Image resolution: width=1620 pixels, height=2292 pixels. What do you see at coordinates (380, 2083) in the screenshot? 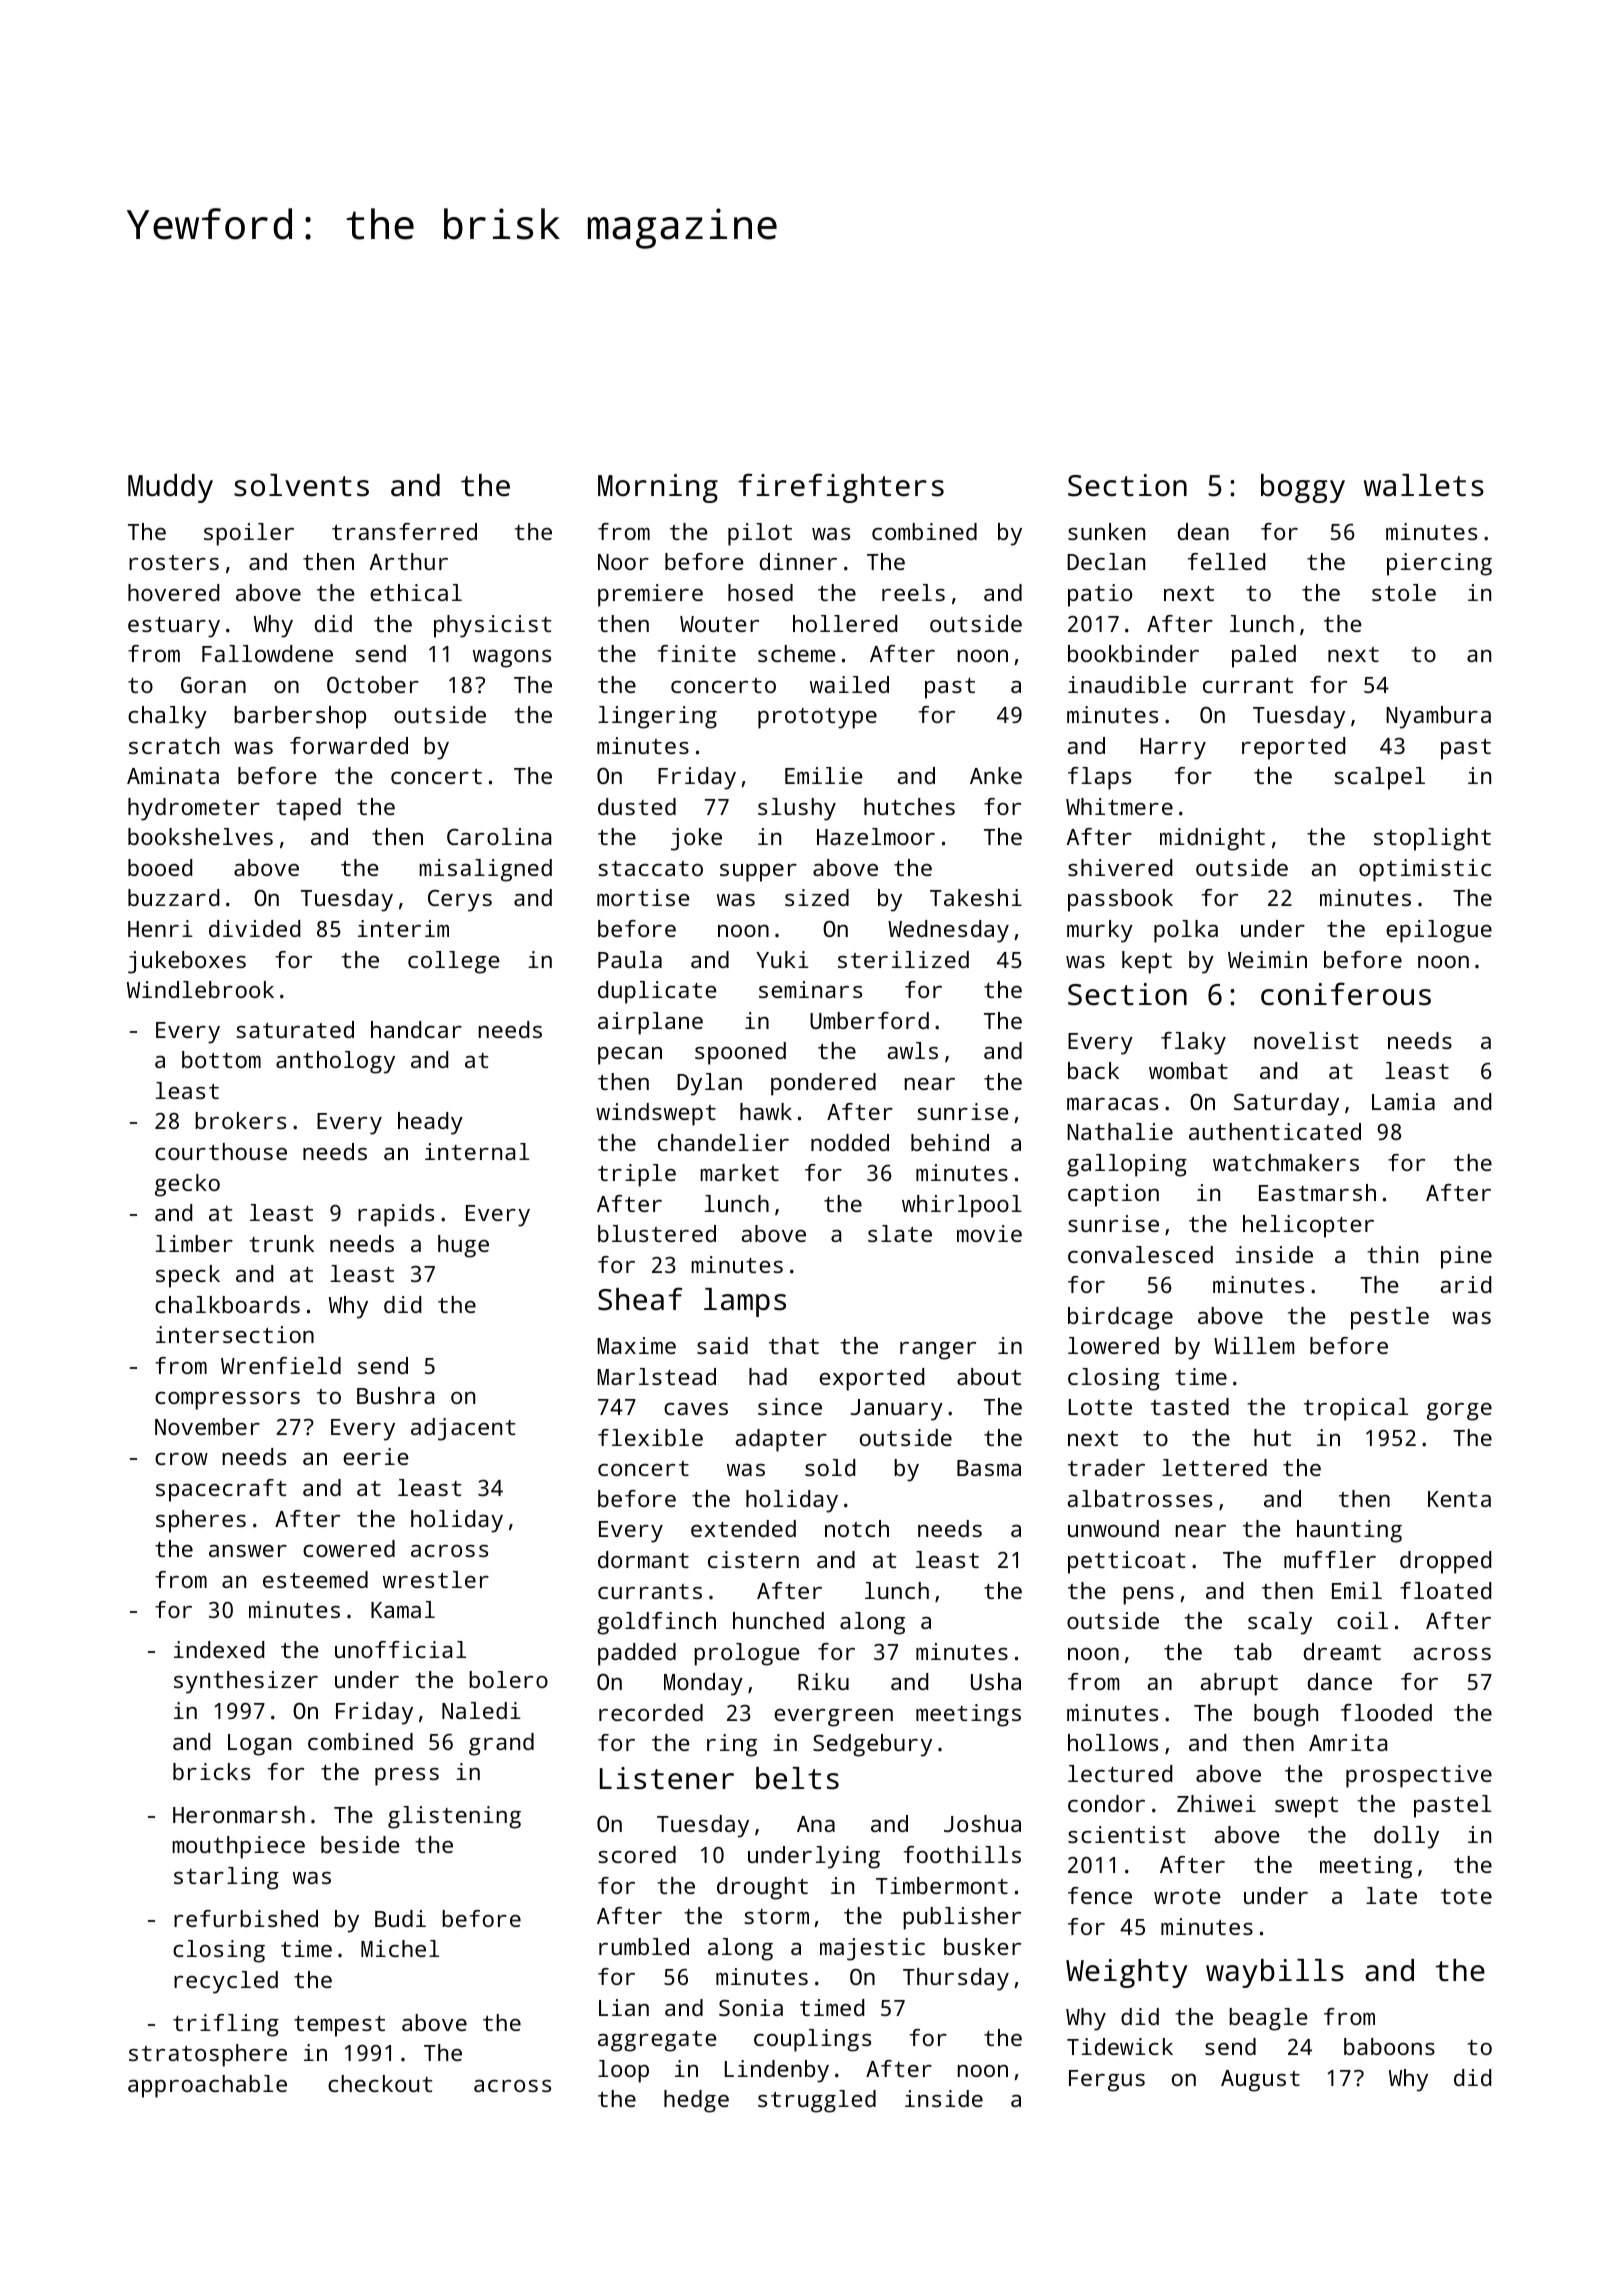
I see `checkout` at bounding box center [380, 2083].
